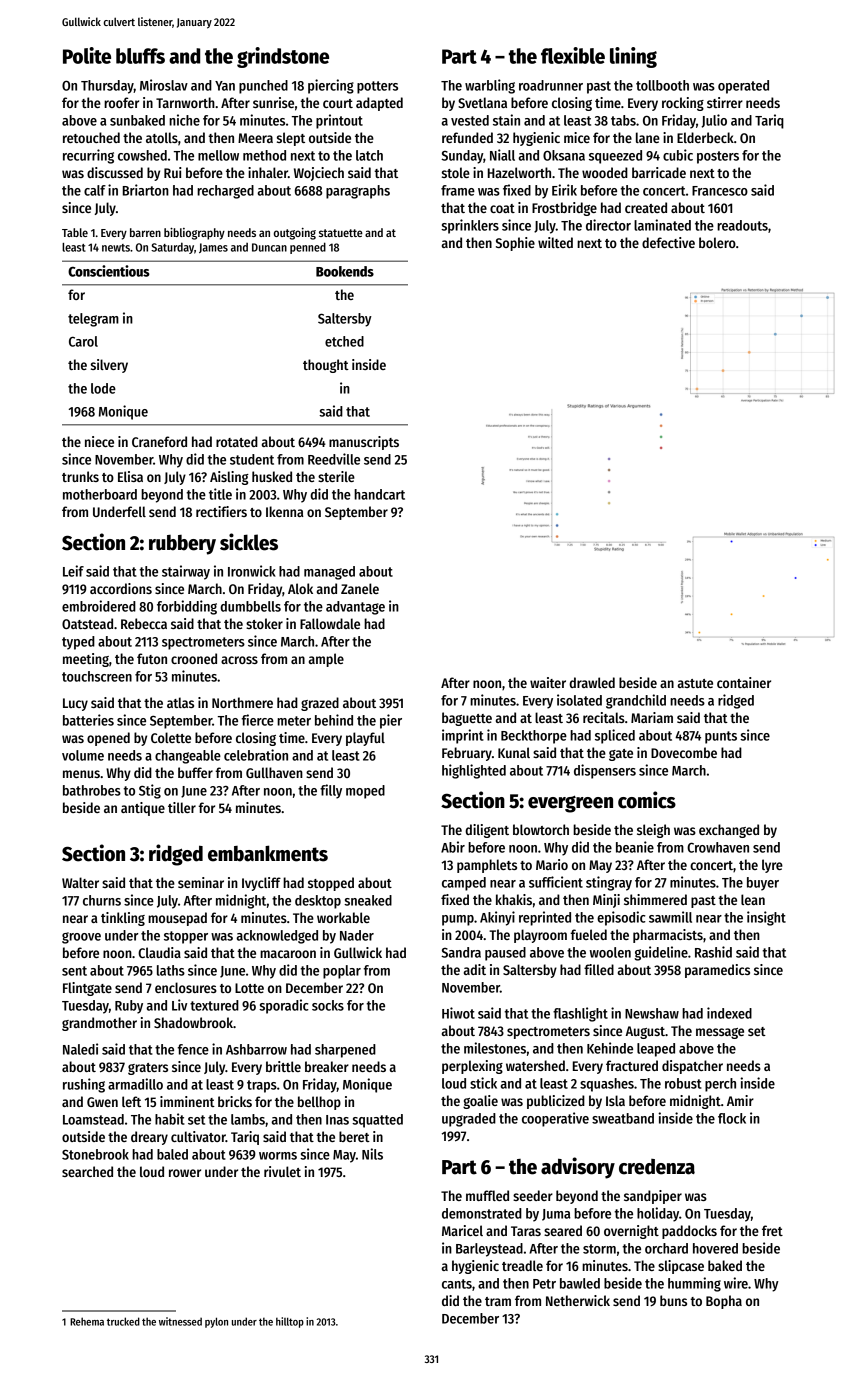  I want to click on Abir, so click(453, 847).
